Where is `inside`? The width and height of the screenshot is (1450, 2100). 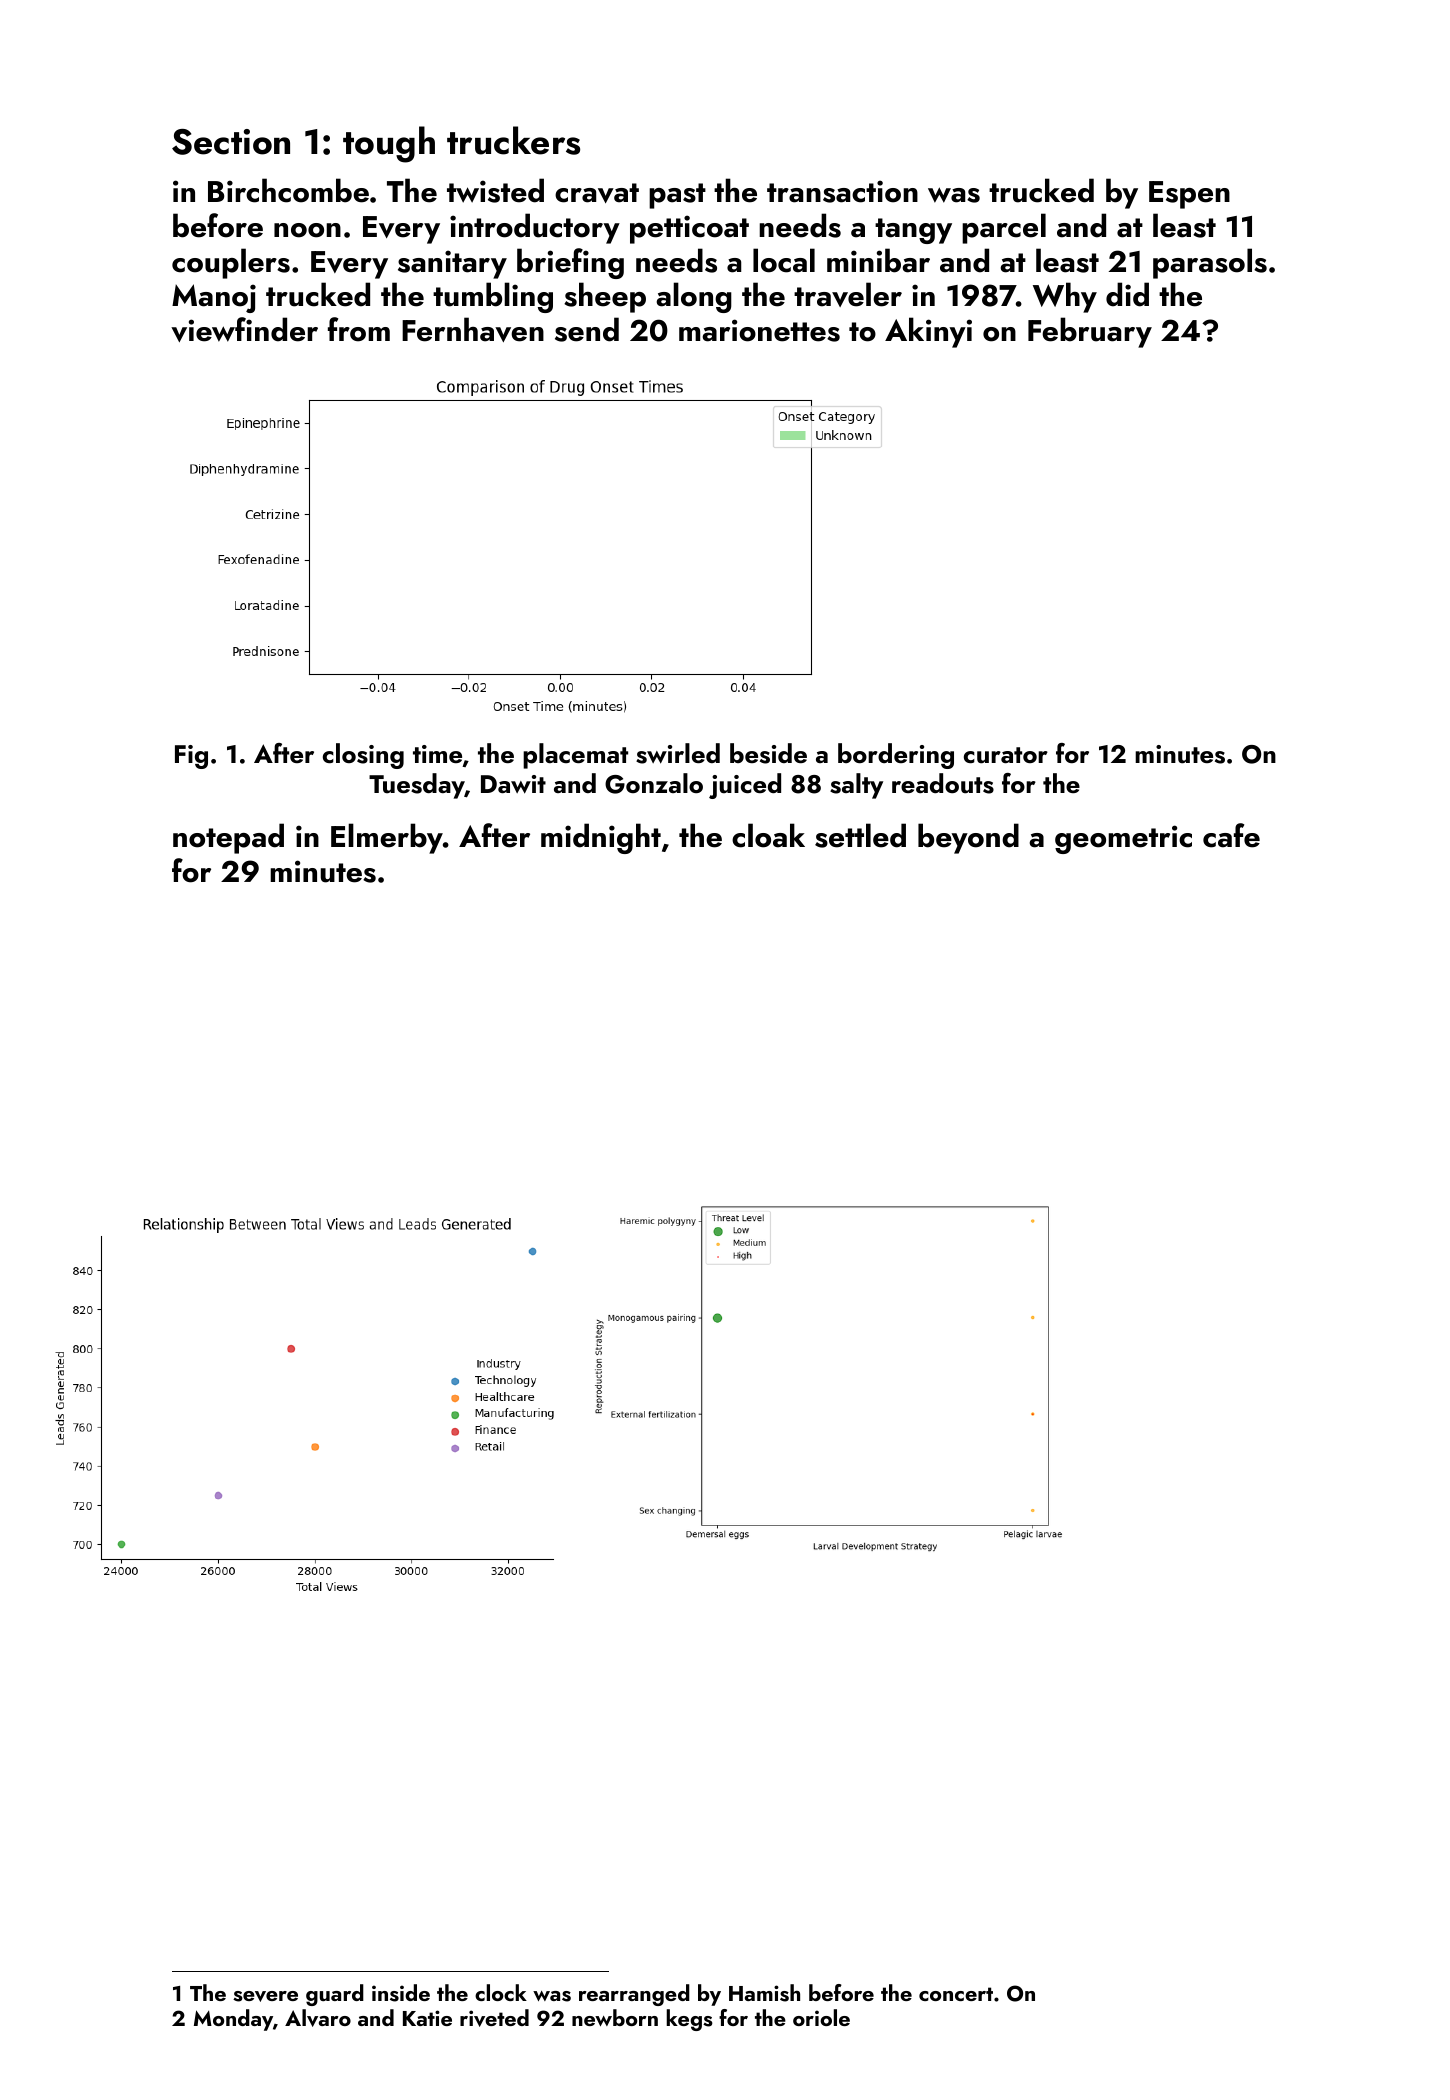 inside is located at coordinates (401, 1993).
